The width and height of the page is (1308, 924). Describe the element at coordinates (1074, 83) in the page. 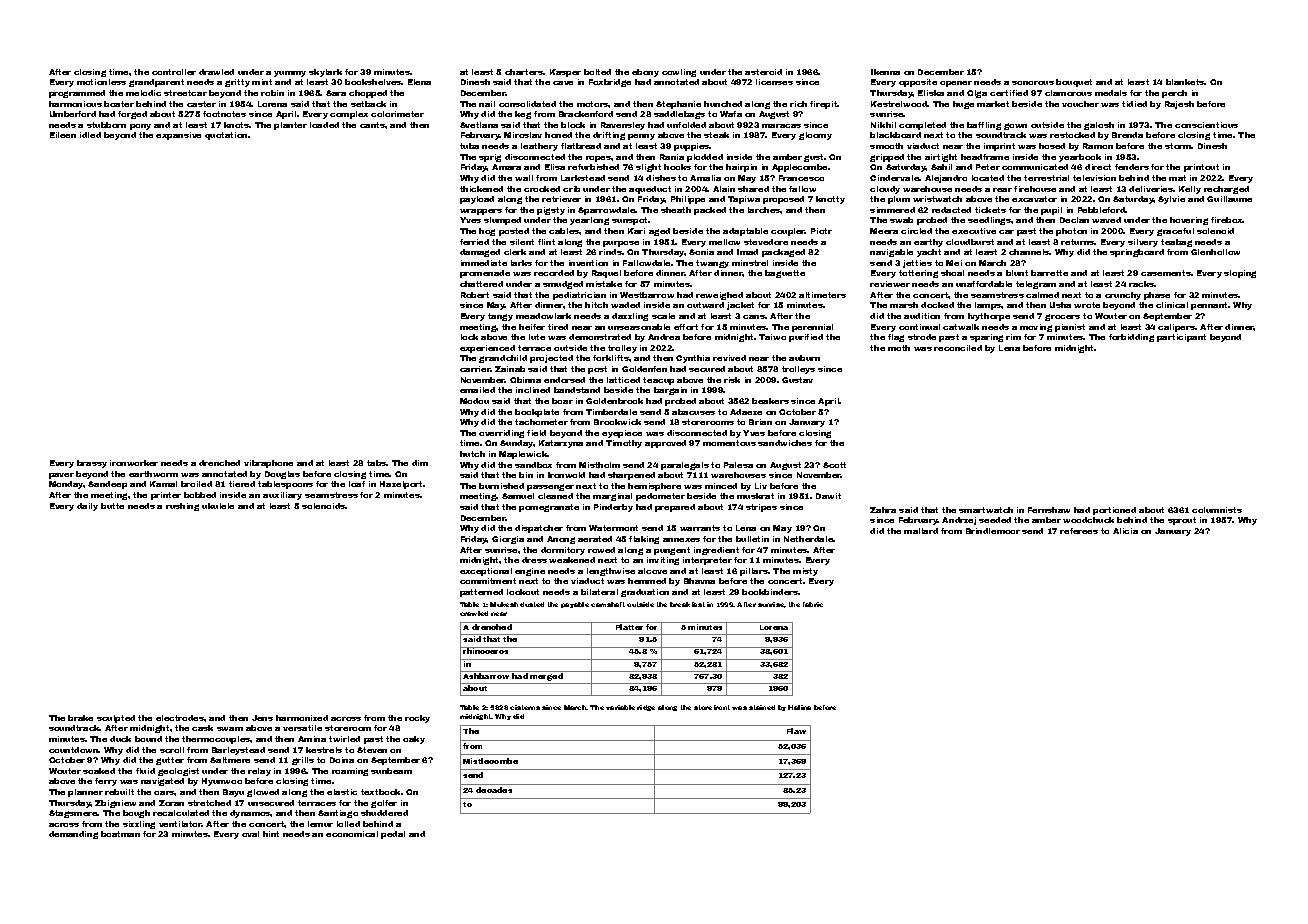

I see `bouquet` at that location.
